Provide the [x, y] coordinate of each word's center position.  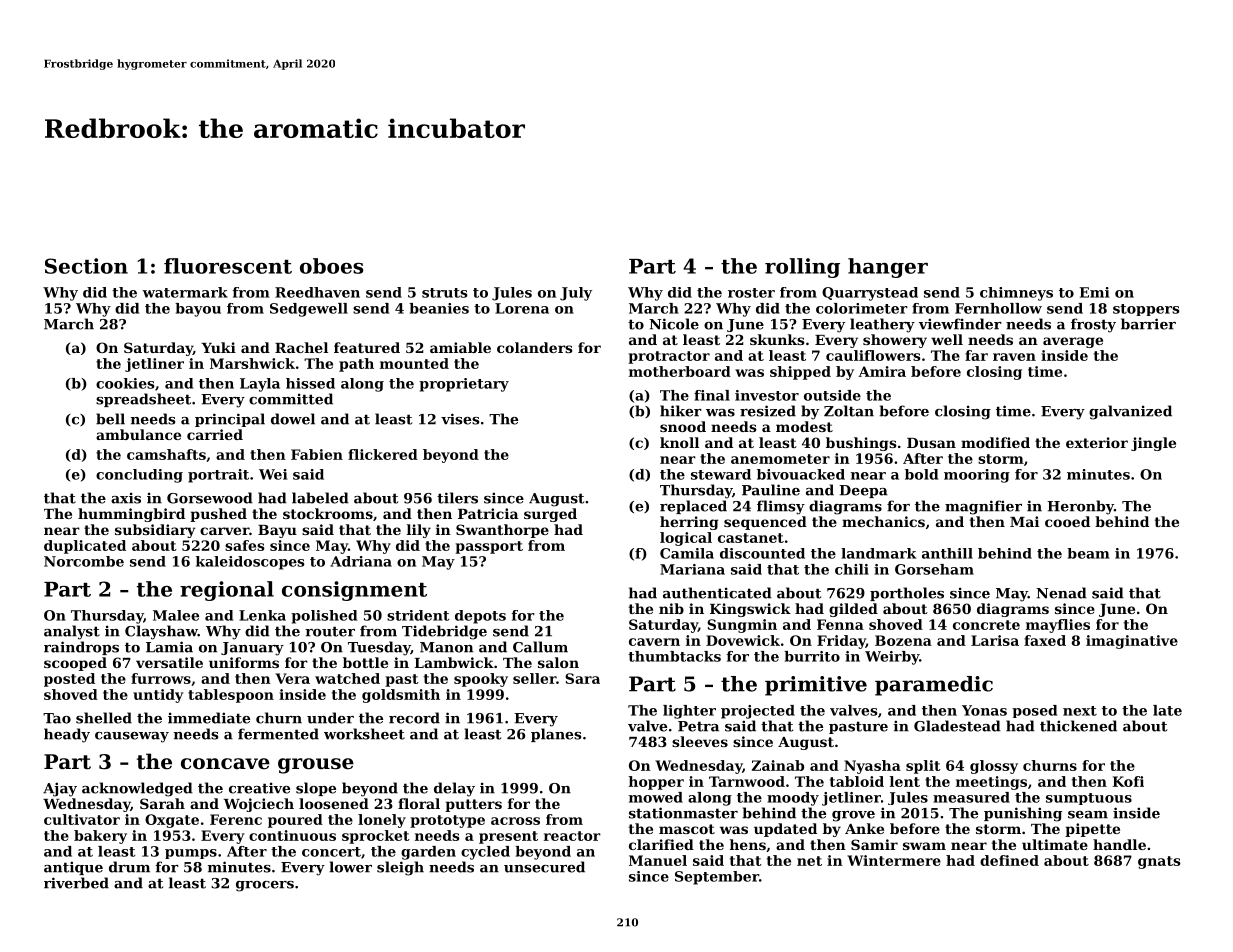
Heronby [1080, 507]
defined [1009, 860]
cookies [125, 383]
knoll [679, 442]
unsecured [544, 867]
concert [331, 852]
